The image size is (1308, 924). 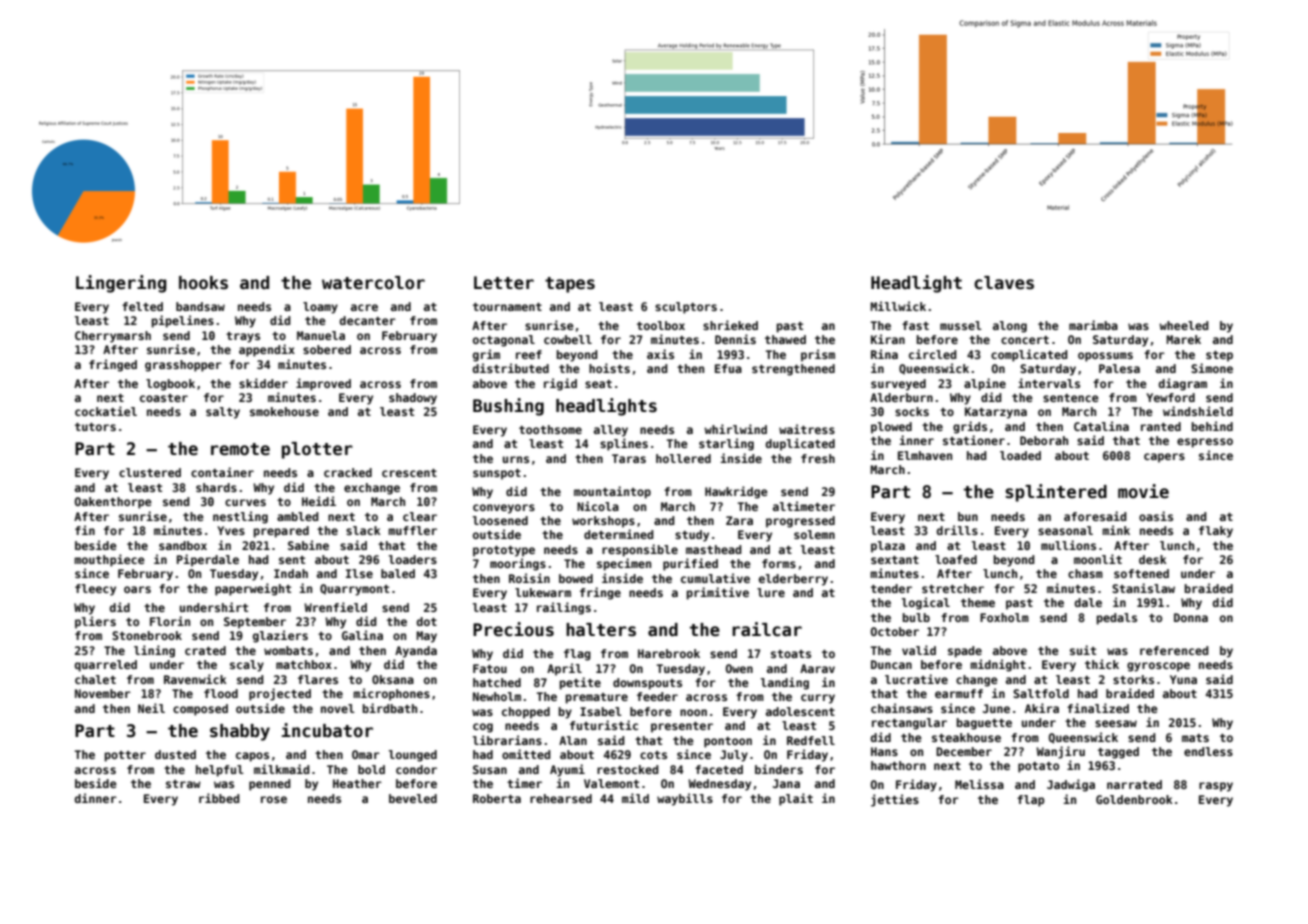 I want to click on Letter, so click(x=504, y=283).
